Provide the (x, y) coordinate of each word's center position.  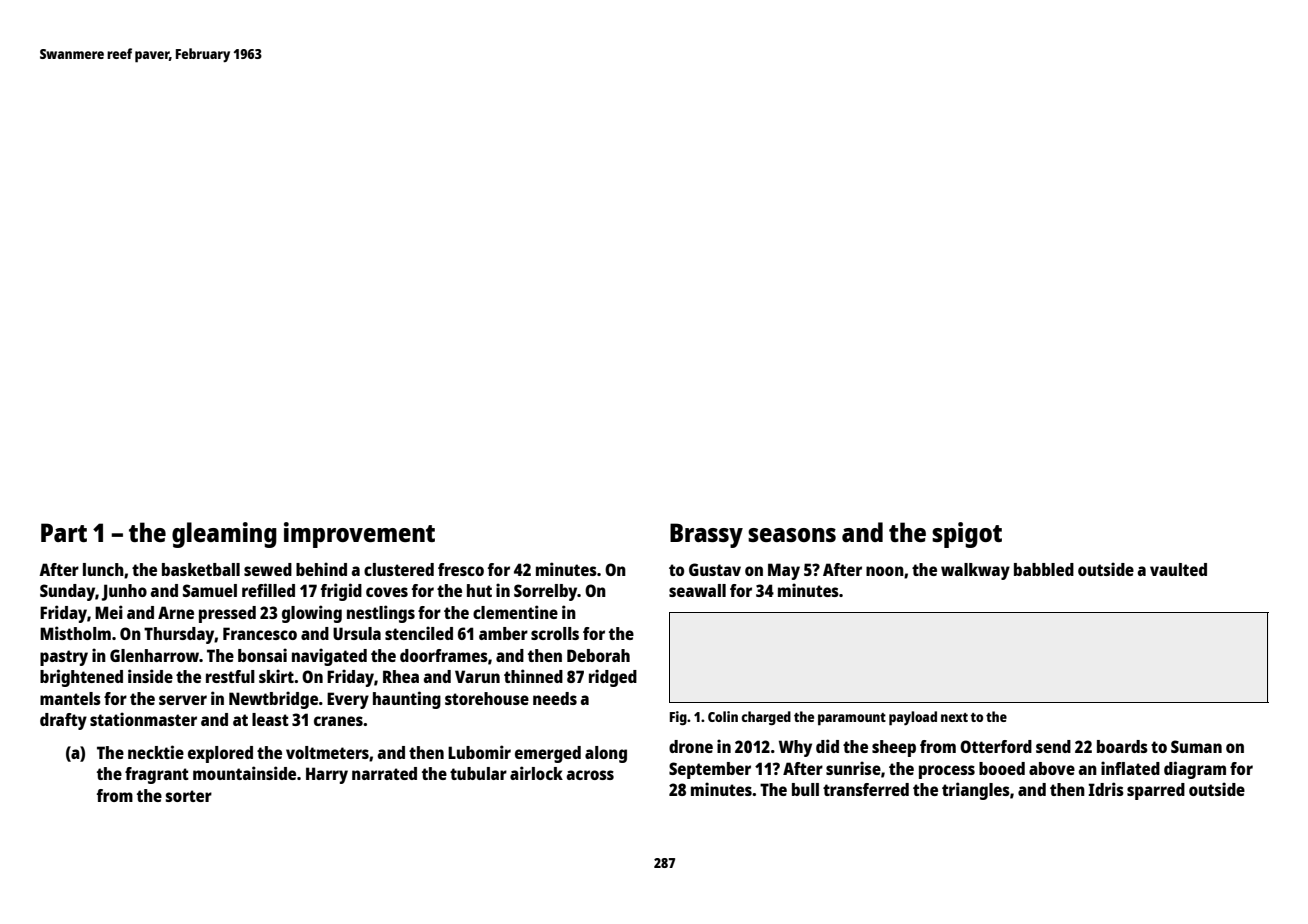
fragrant (157, 775)
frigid (341, 592)
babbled (1044, 569)
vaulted (1178, 569)
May (784, 571)
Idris (1106, 789)
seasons (792, 535)
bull (805, 789)
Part (64, 532)
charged (766, 718)
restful (230, 676)
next (954, 717)
